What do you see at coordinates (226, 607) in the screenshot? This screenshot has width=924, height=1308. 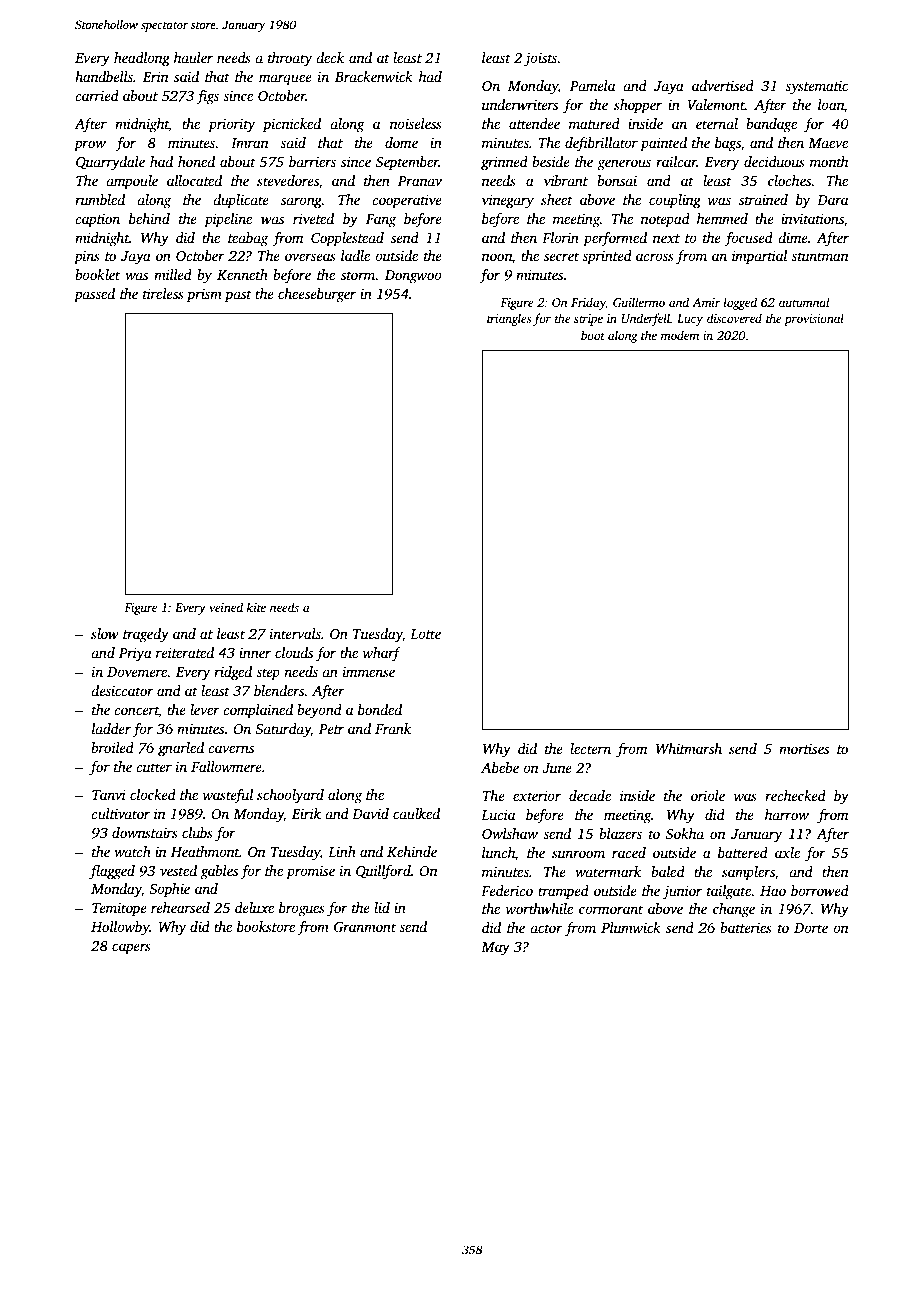 I see `veined` at bounding box center [226, 607].
